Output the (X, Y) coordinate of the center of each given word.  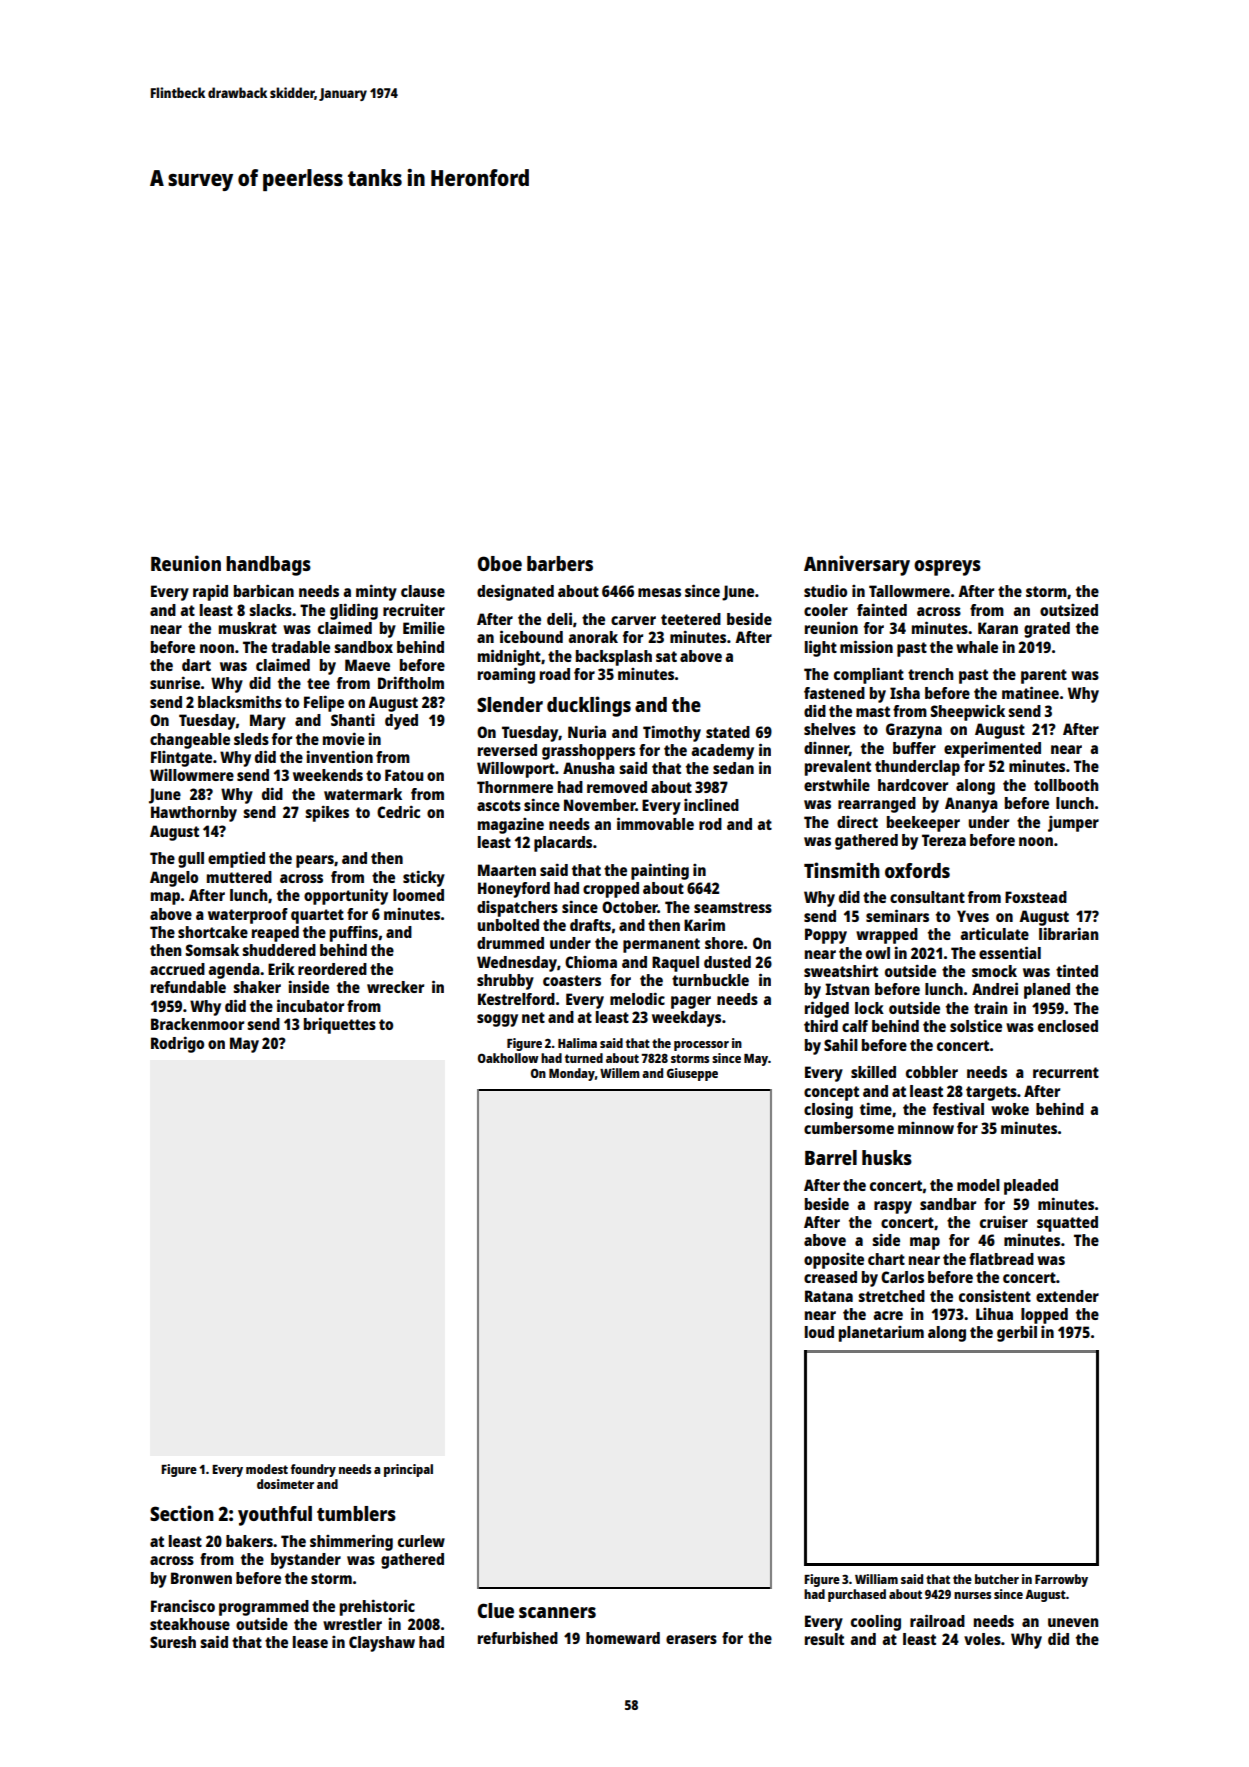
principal (408, 1470)
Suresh (173, 1642)
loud (819, 1332)
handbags (268, 566)
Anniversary (857, 565)
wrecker (395, 987)
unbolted (508, 925)
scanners (557, 1612)
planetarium (881, 1334)
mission (866, 646)
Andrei (995, 988)
